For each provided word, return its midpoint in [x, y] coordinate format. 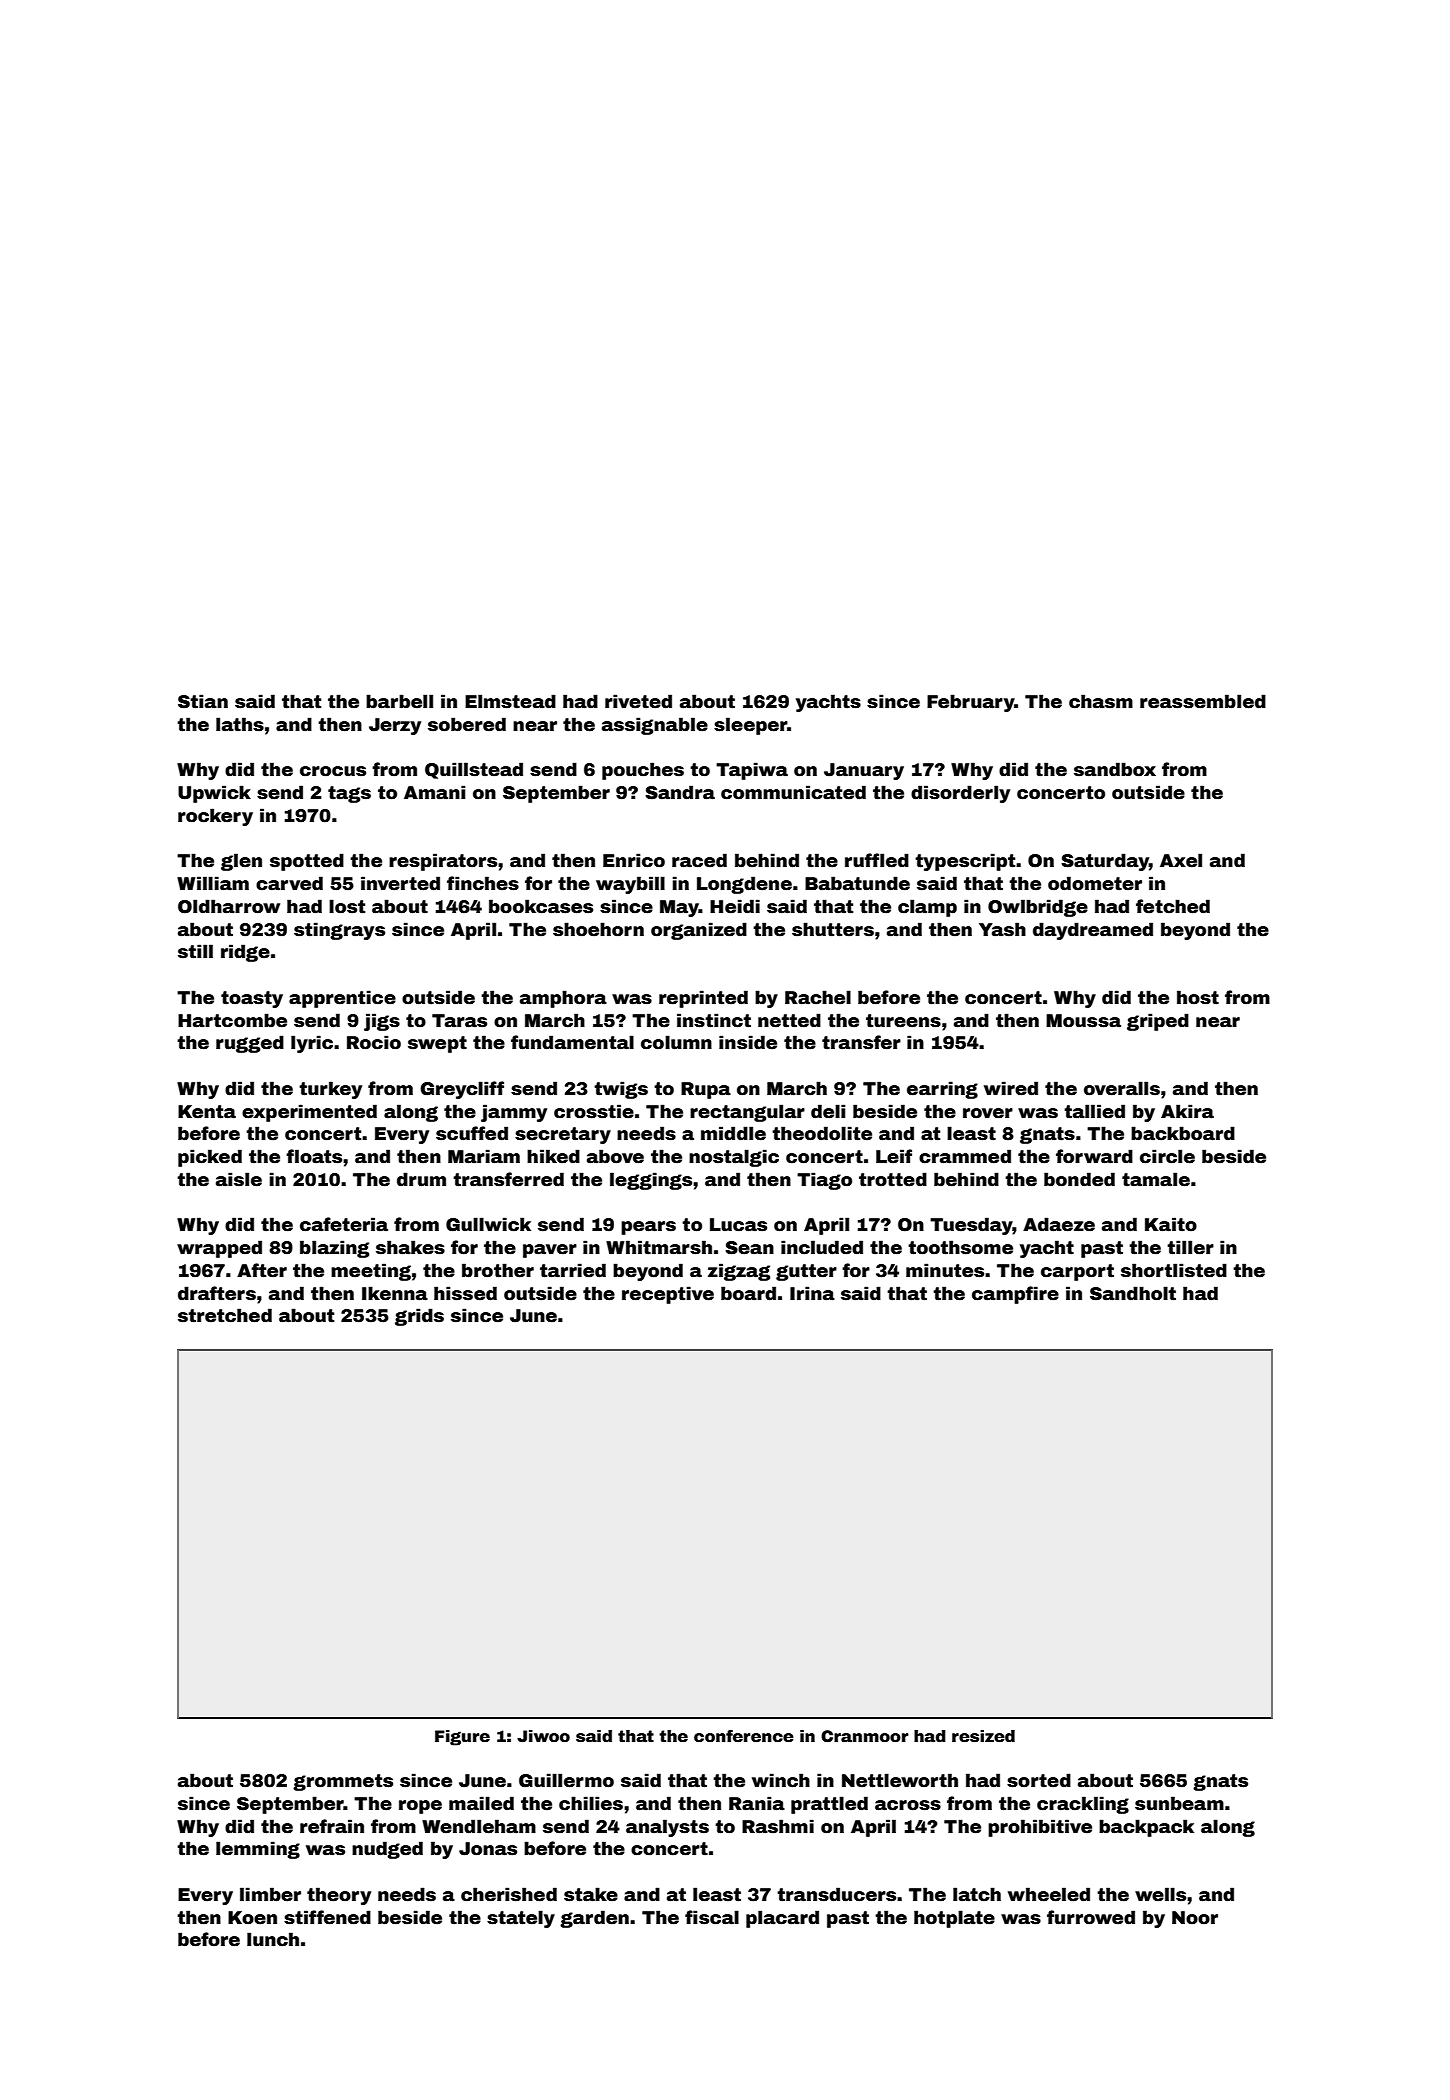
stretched [225, 1315]
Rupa [706, 1090]
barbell [399, 701]
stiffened [327, 1917]
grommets [343, 1782]
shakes [410, 1247]
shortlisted [1174, 1270]
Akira [1187, 1111]
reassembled [1203, 701]
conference [744, 1736]
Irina [812, 1293]
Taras [459, 1021]
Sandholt [1133, 1293]
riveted [638, 701]
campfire [1015, 1295]
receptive [668, 1295]
